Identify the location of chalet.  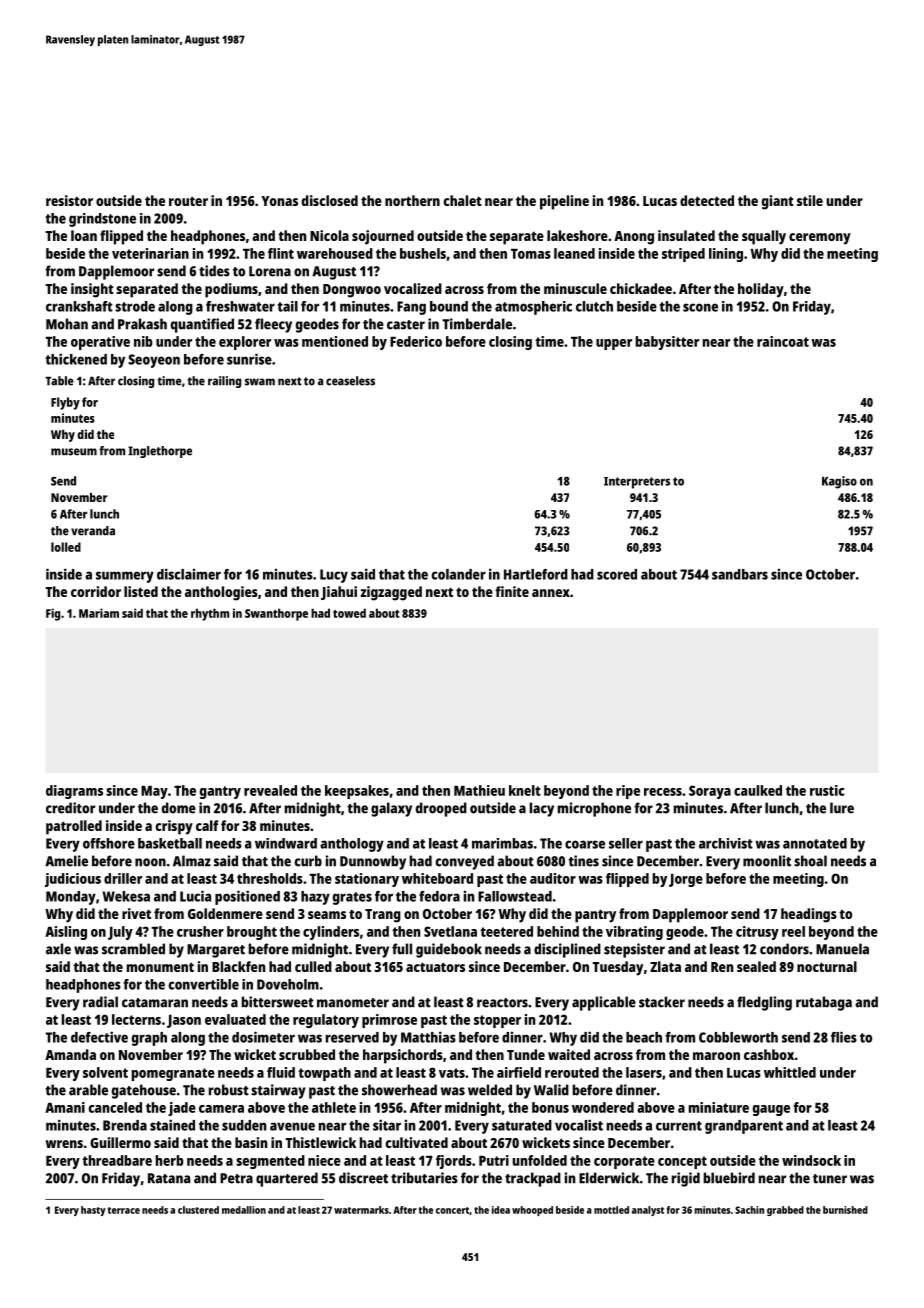
(463, 200).
